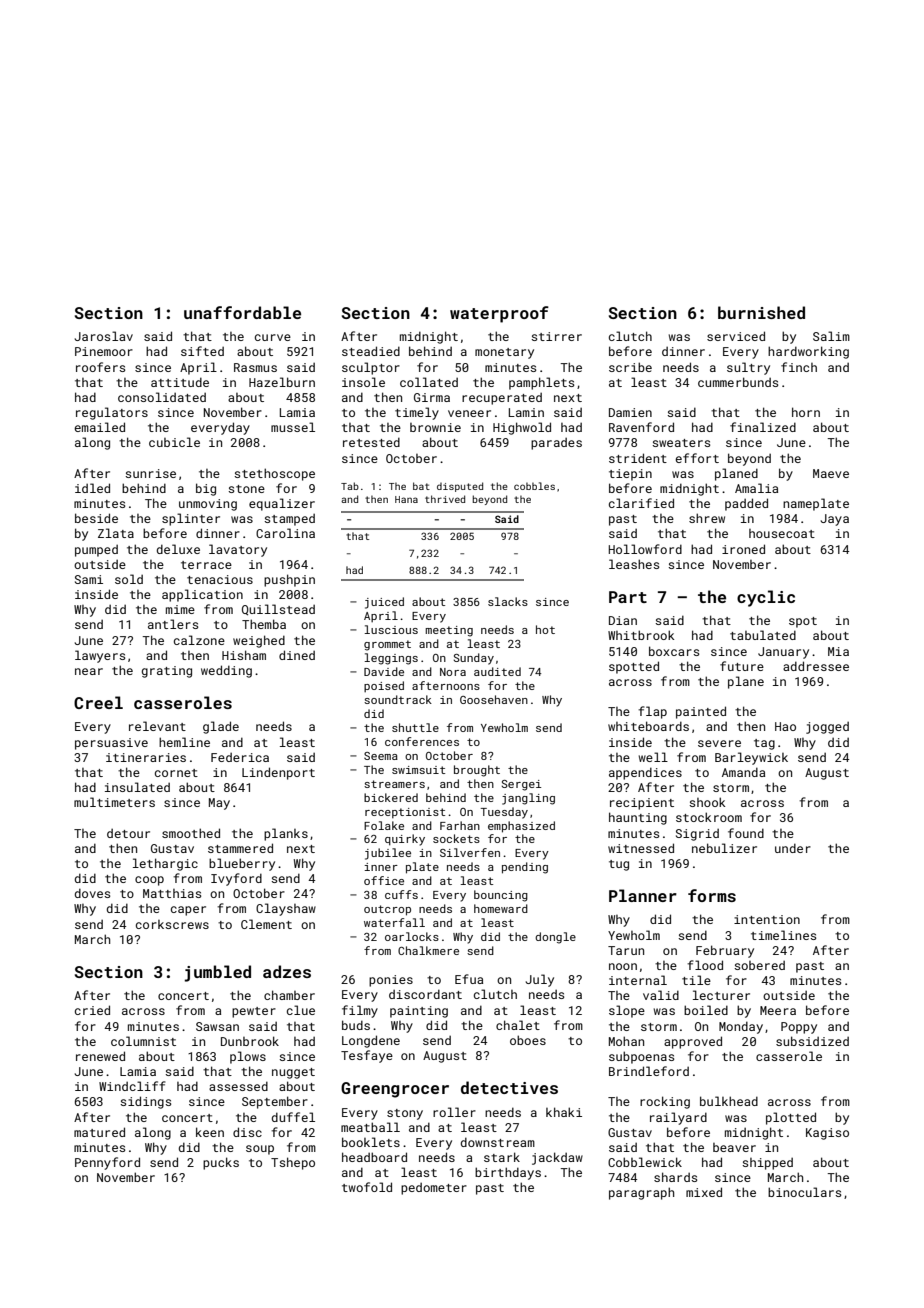  I want to click on leggings, so click(391, 659).
